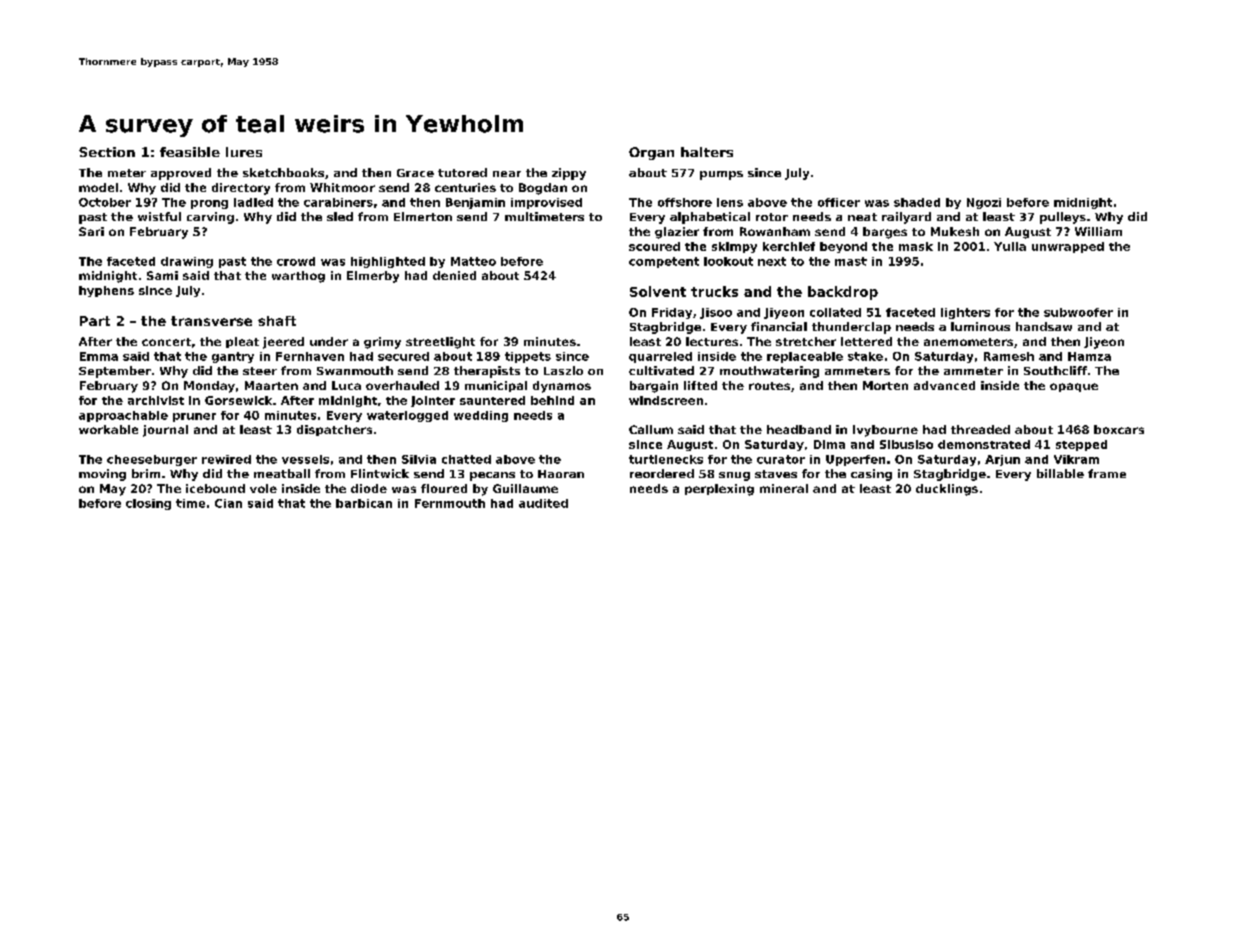 The height and width of the page is (952, 1233). Describe the element at coordinates (835, 312) in the page. I see `collated` at that location.
